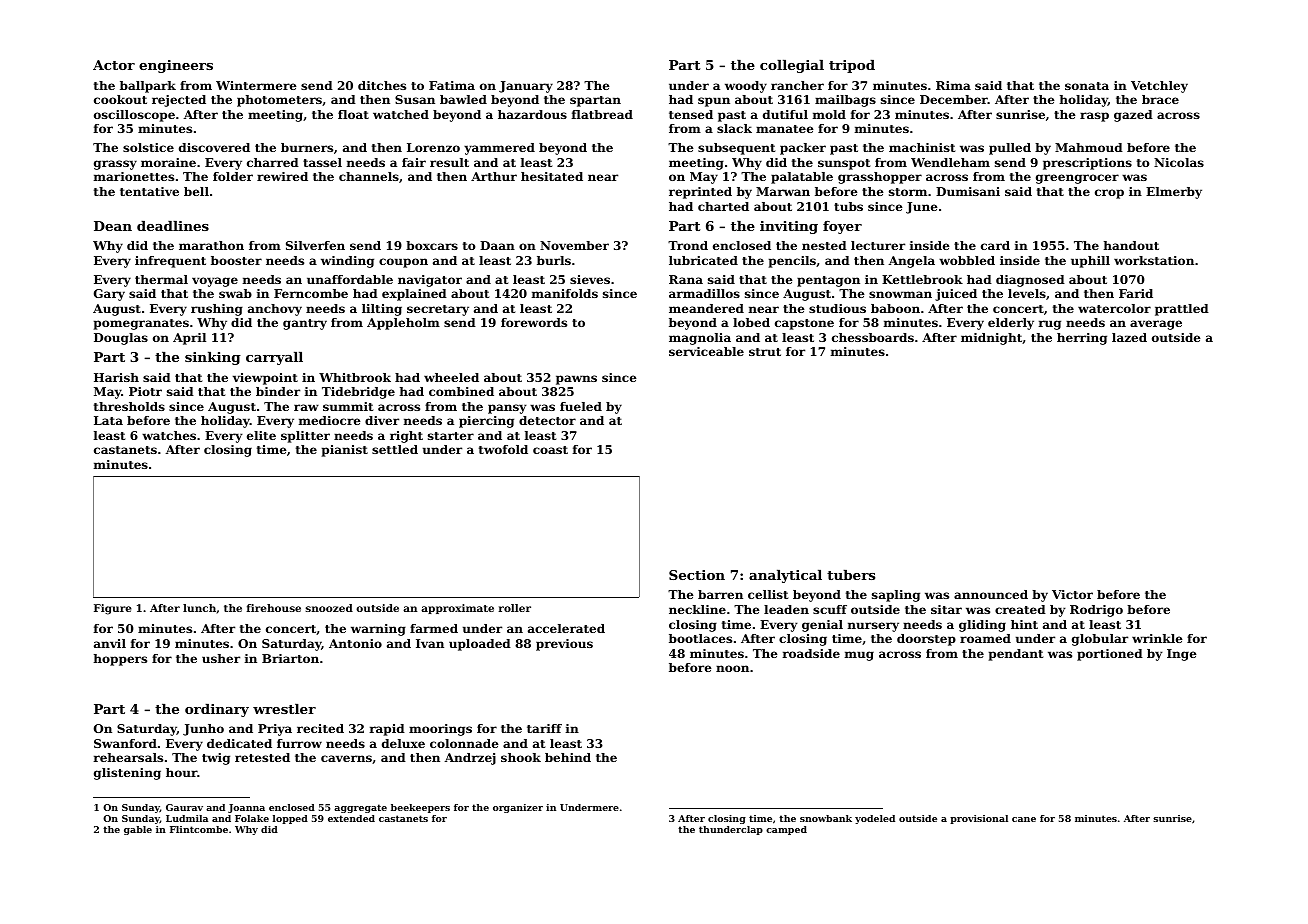  What do you see at coordinates (274, 358) in the screenshot?
I see `carryall` at bounding box center [274, 358].
